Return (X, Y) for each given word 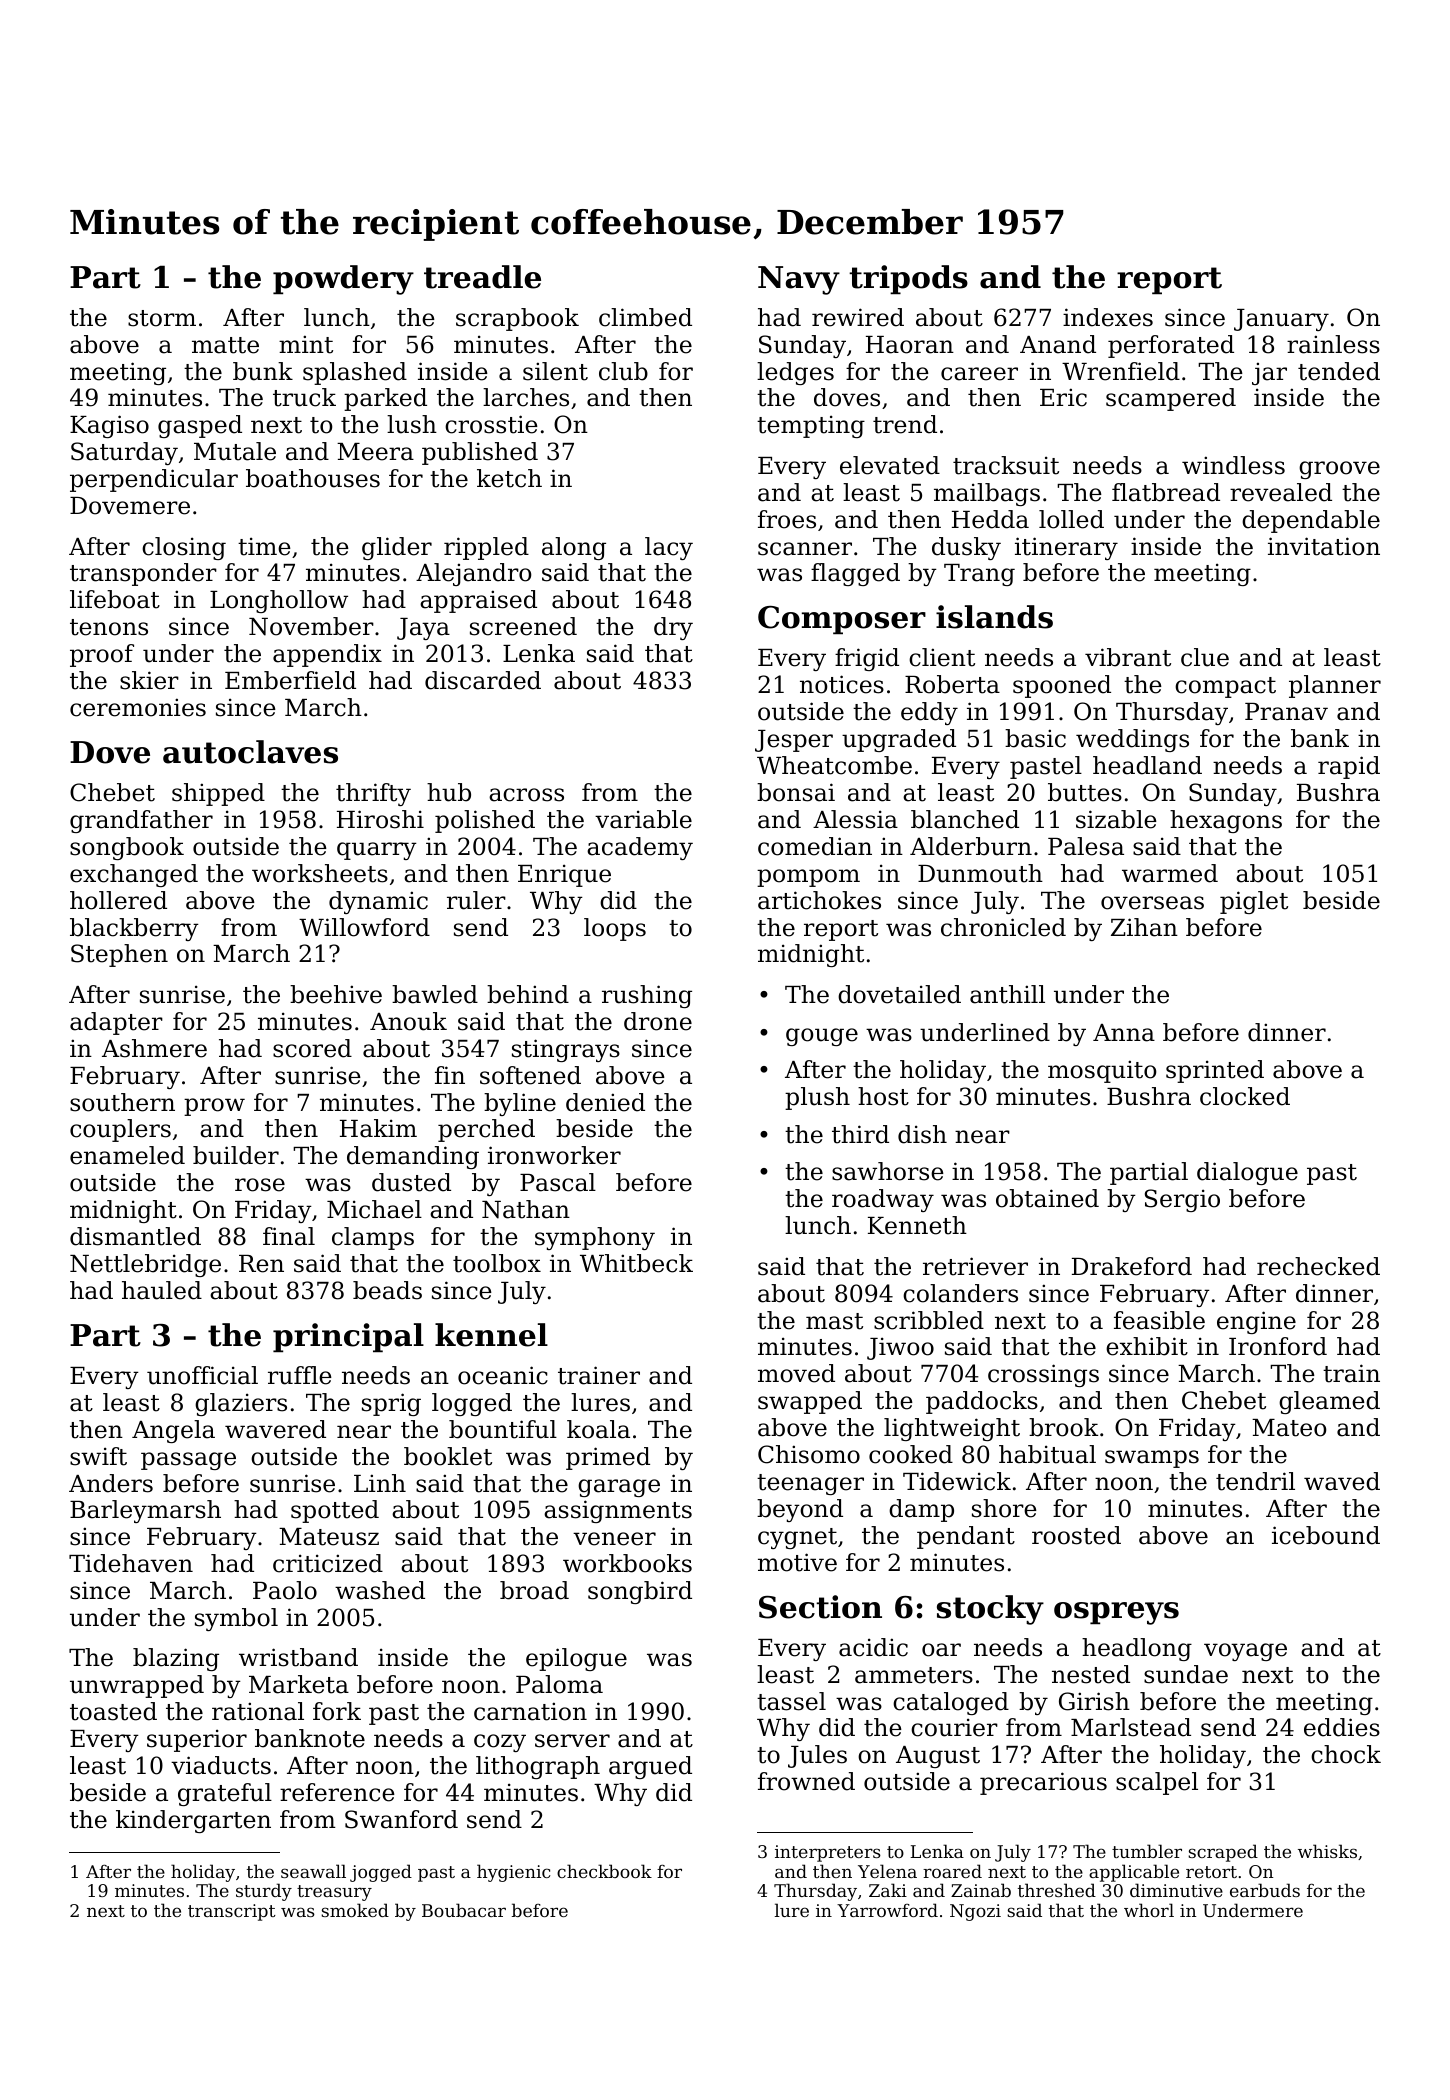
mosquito (1102, 1071)
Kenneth (917, 1225)
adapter (116, 1023)
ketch (509, 478)
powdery (343, 280)
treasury (334, 1893)
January (1281, 320)
